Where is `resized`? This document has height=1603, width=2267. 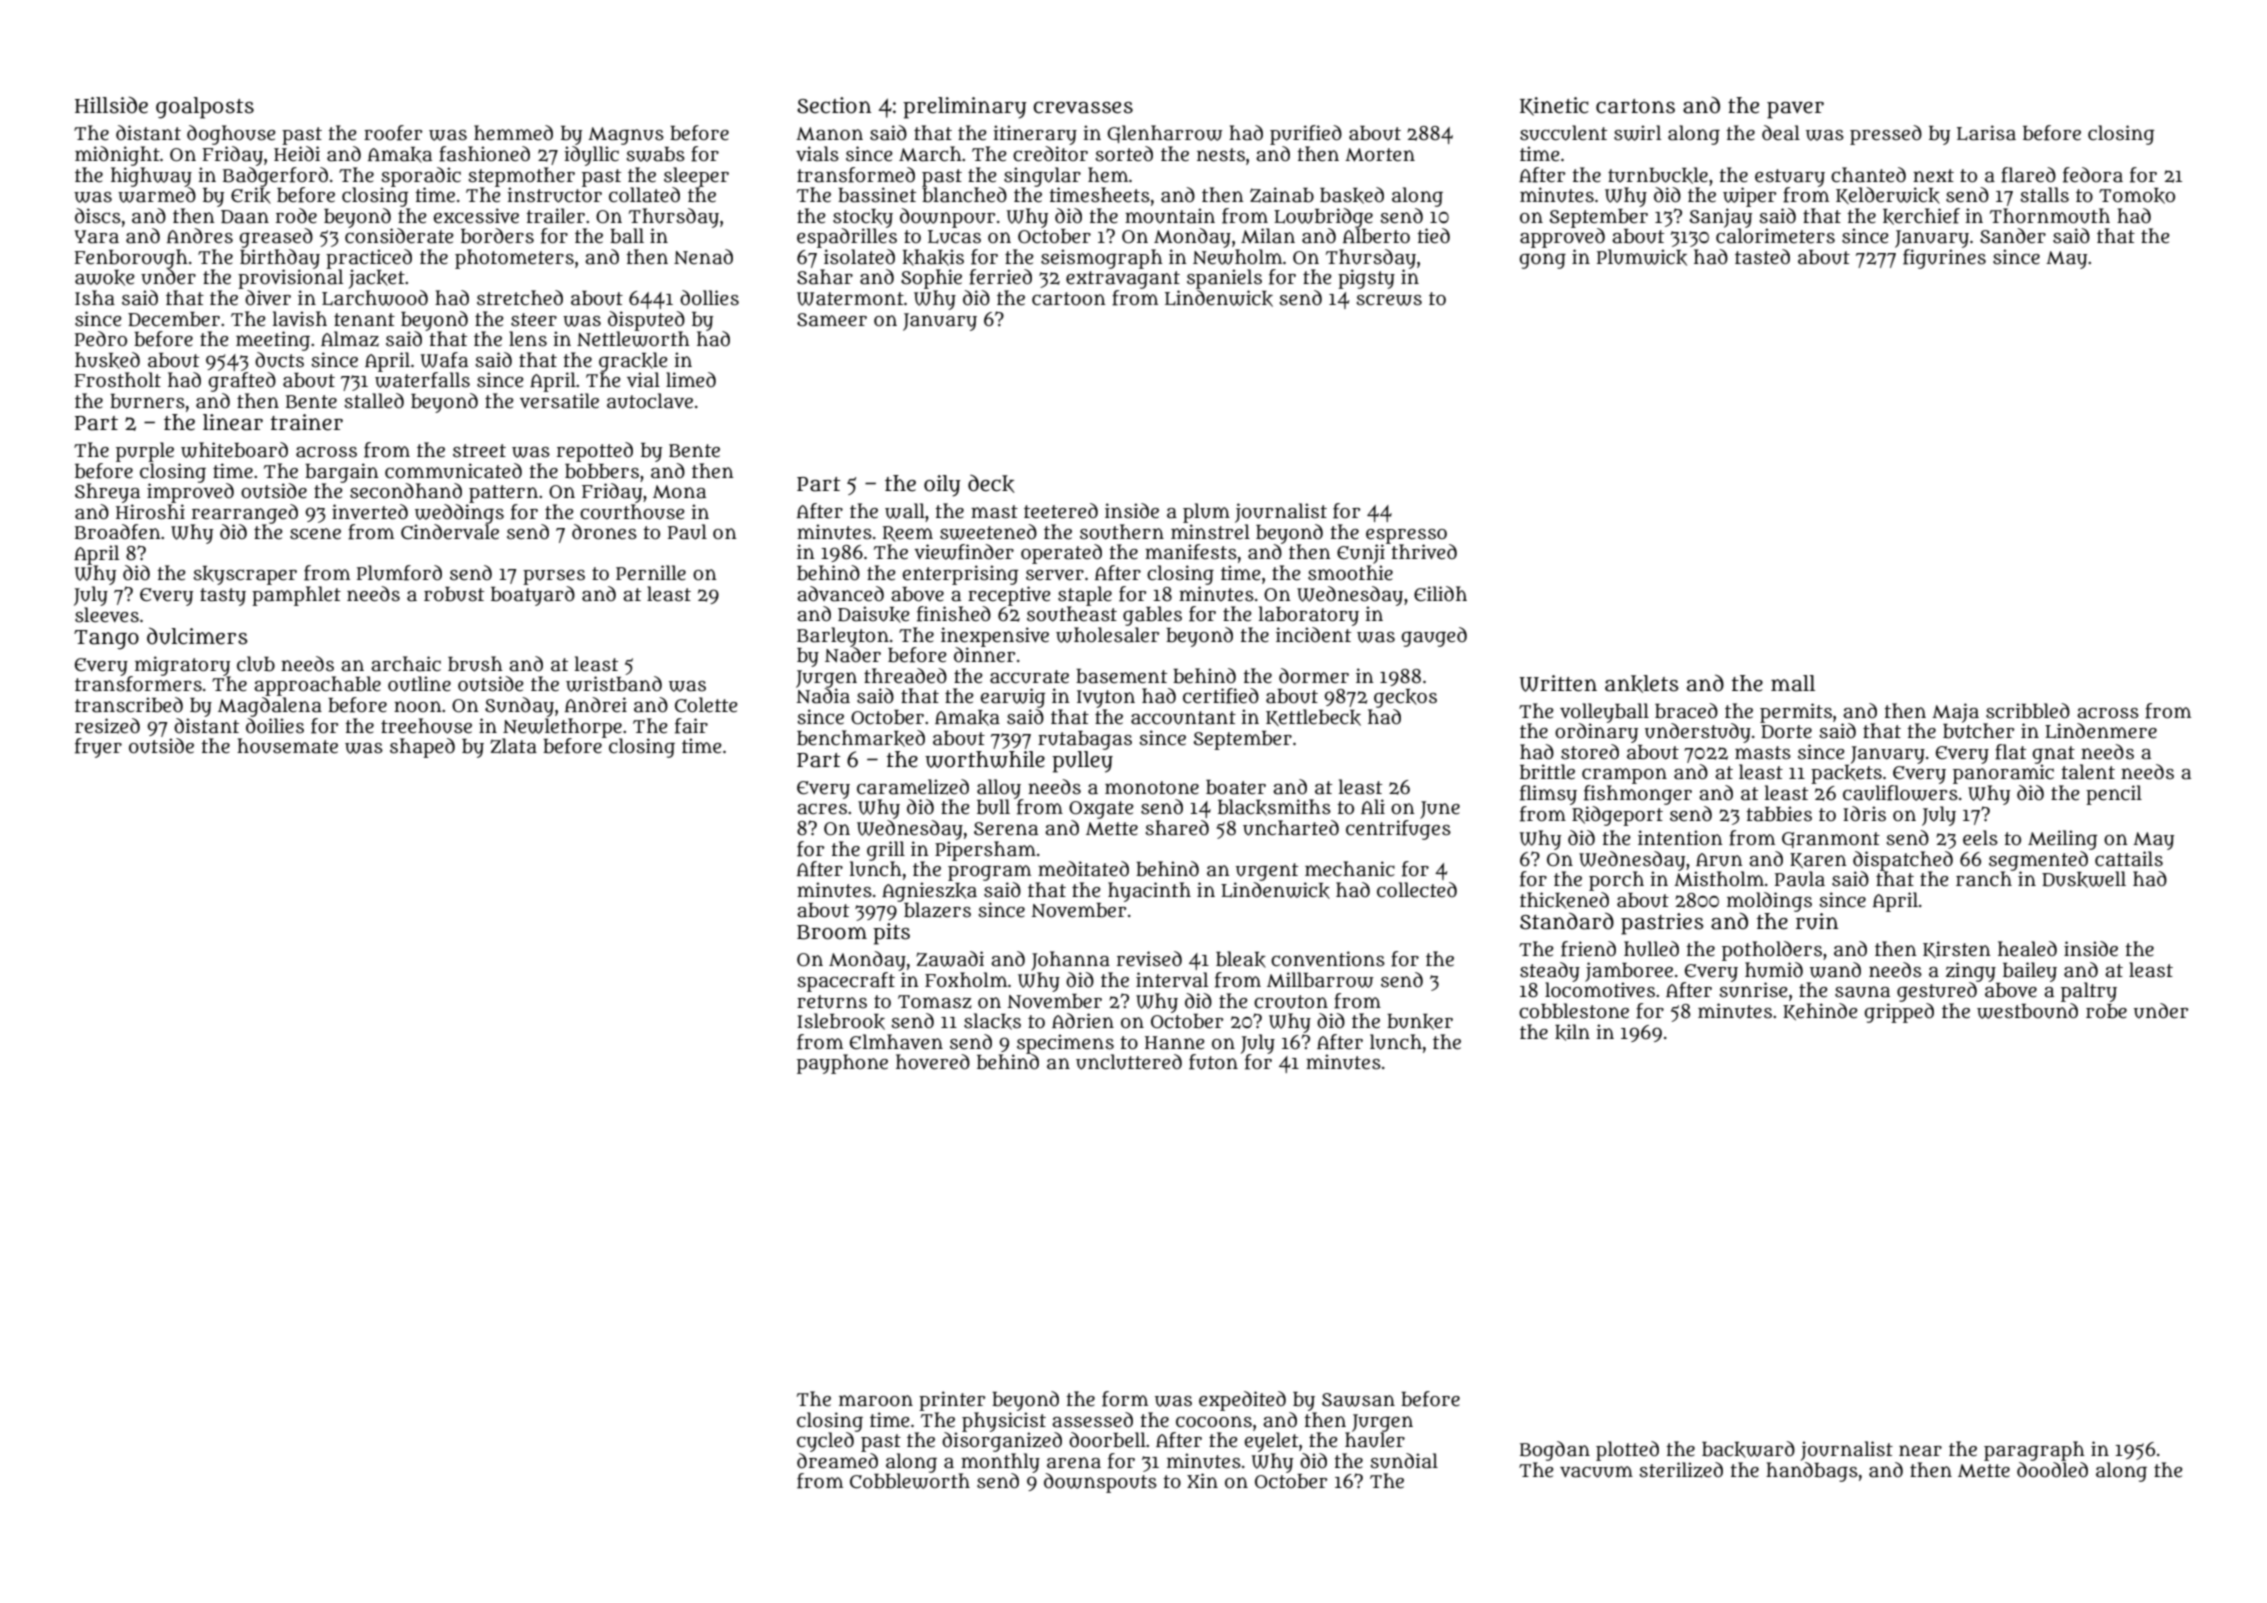 resized is located at coordinates (107, 726).
